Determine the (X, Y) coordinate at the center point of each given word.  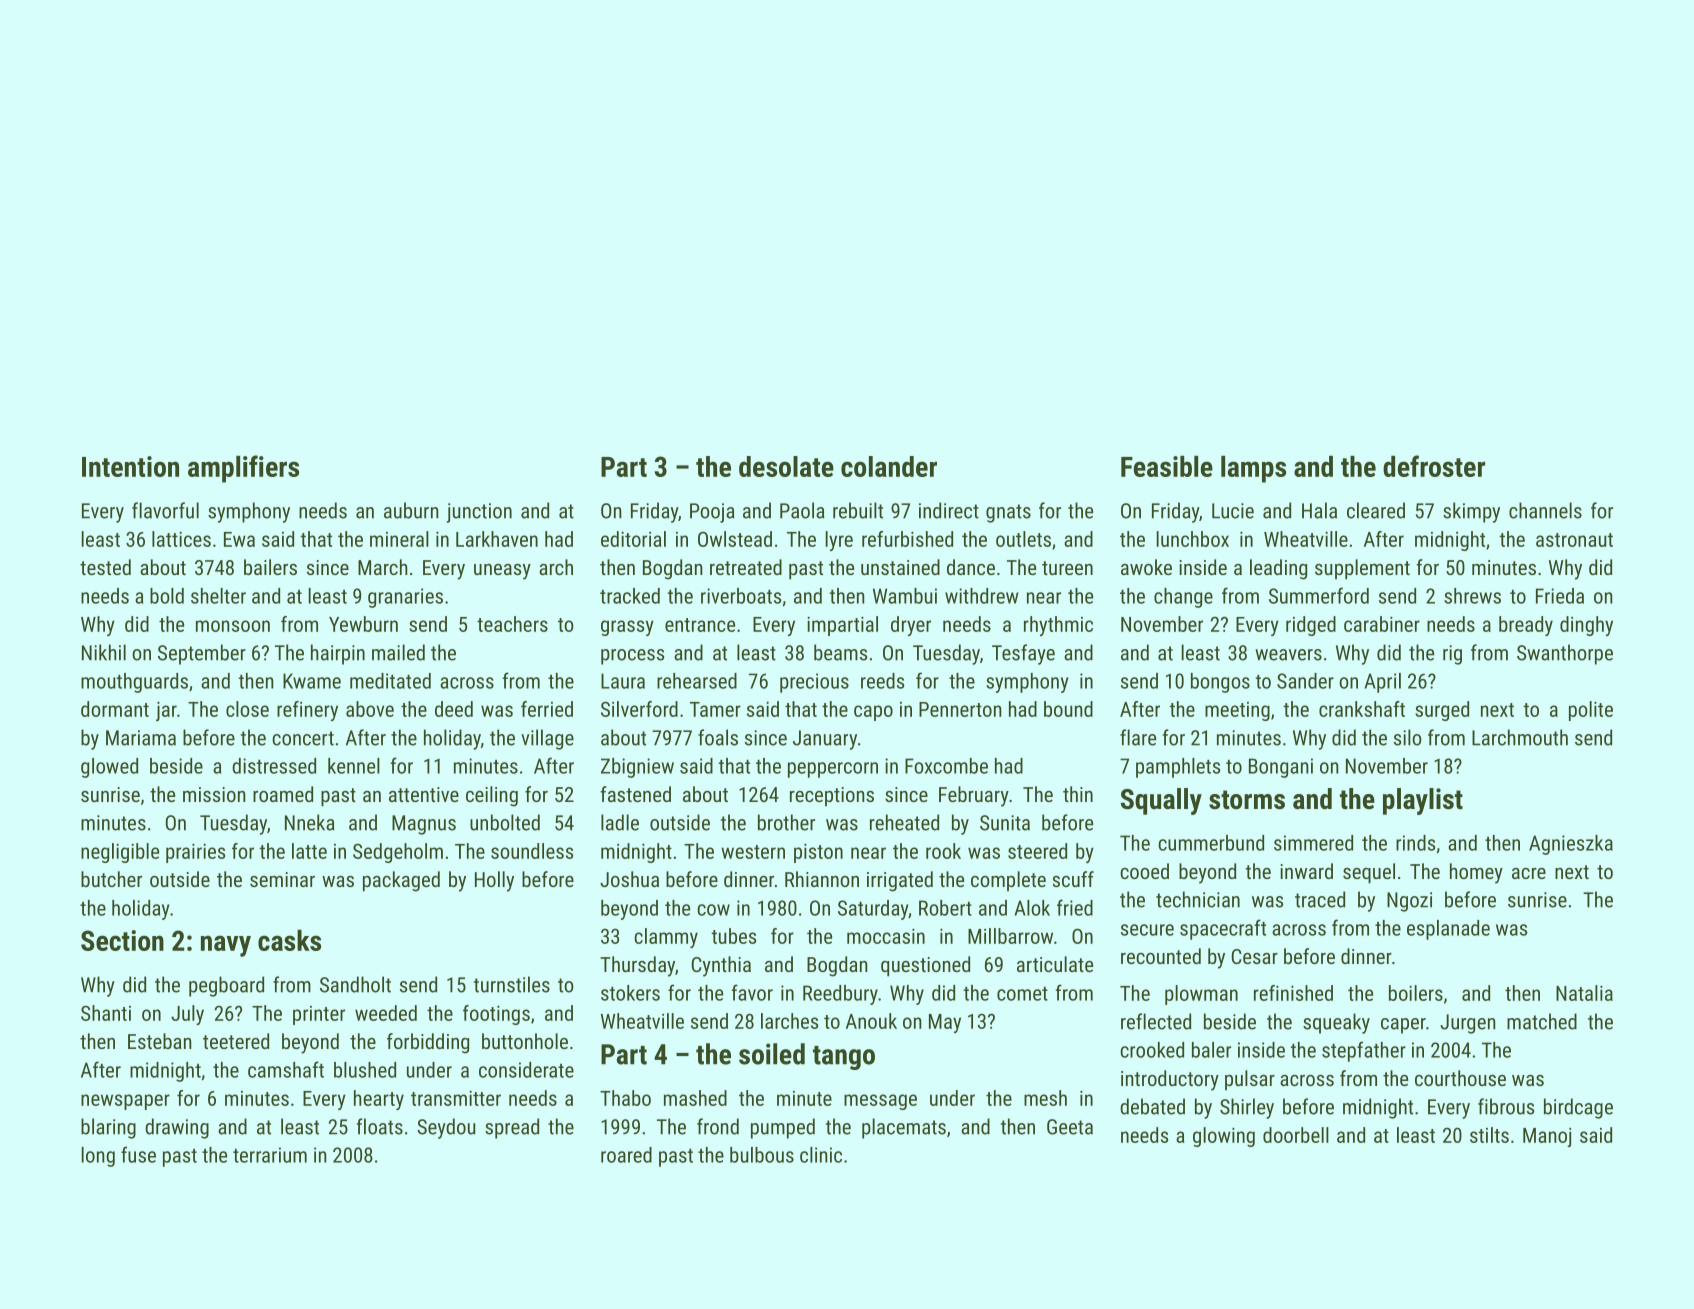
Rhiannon (822, 879)
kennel (354, 766)
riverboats (741, 596)
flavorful (165, 510)
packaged (401, 881)
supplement (1362, 569)
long (98, 1157)
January (825, 740)
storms (1247, 800)
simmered (1313, 843)
